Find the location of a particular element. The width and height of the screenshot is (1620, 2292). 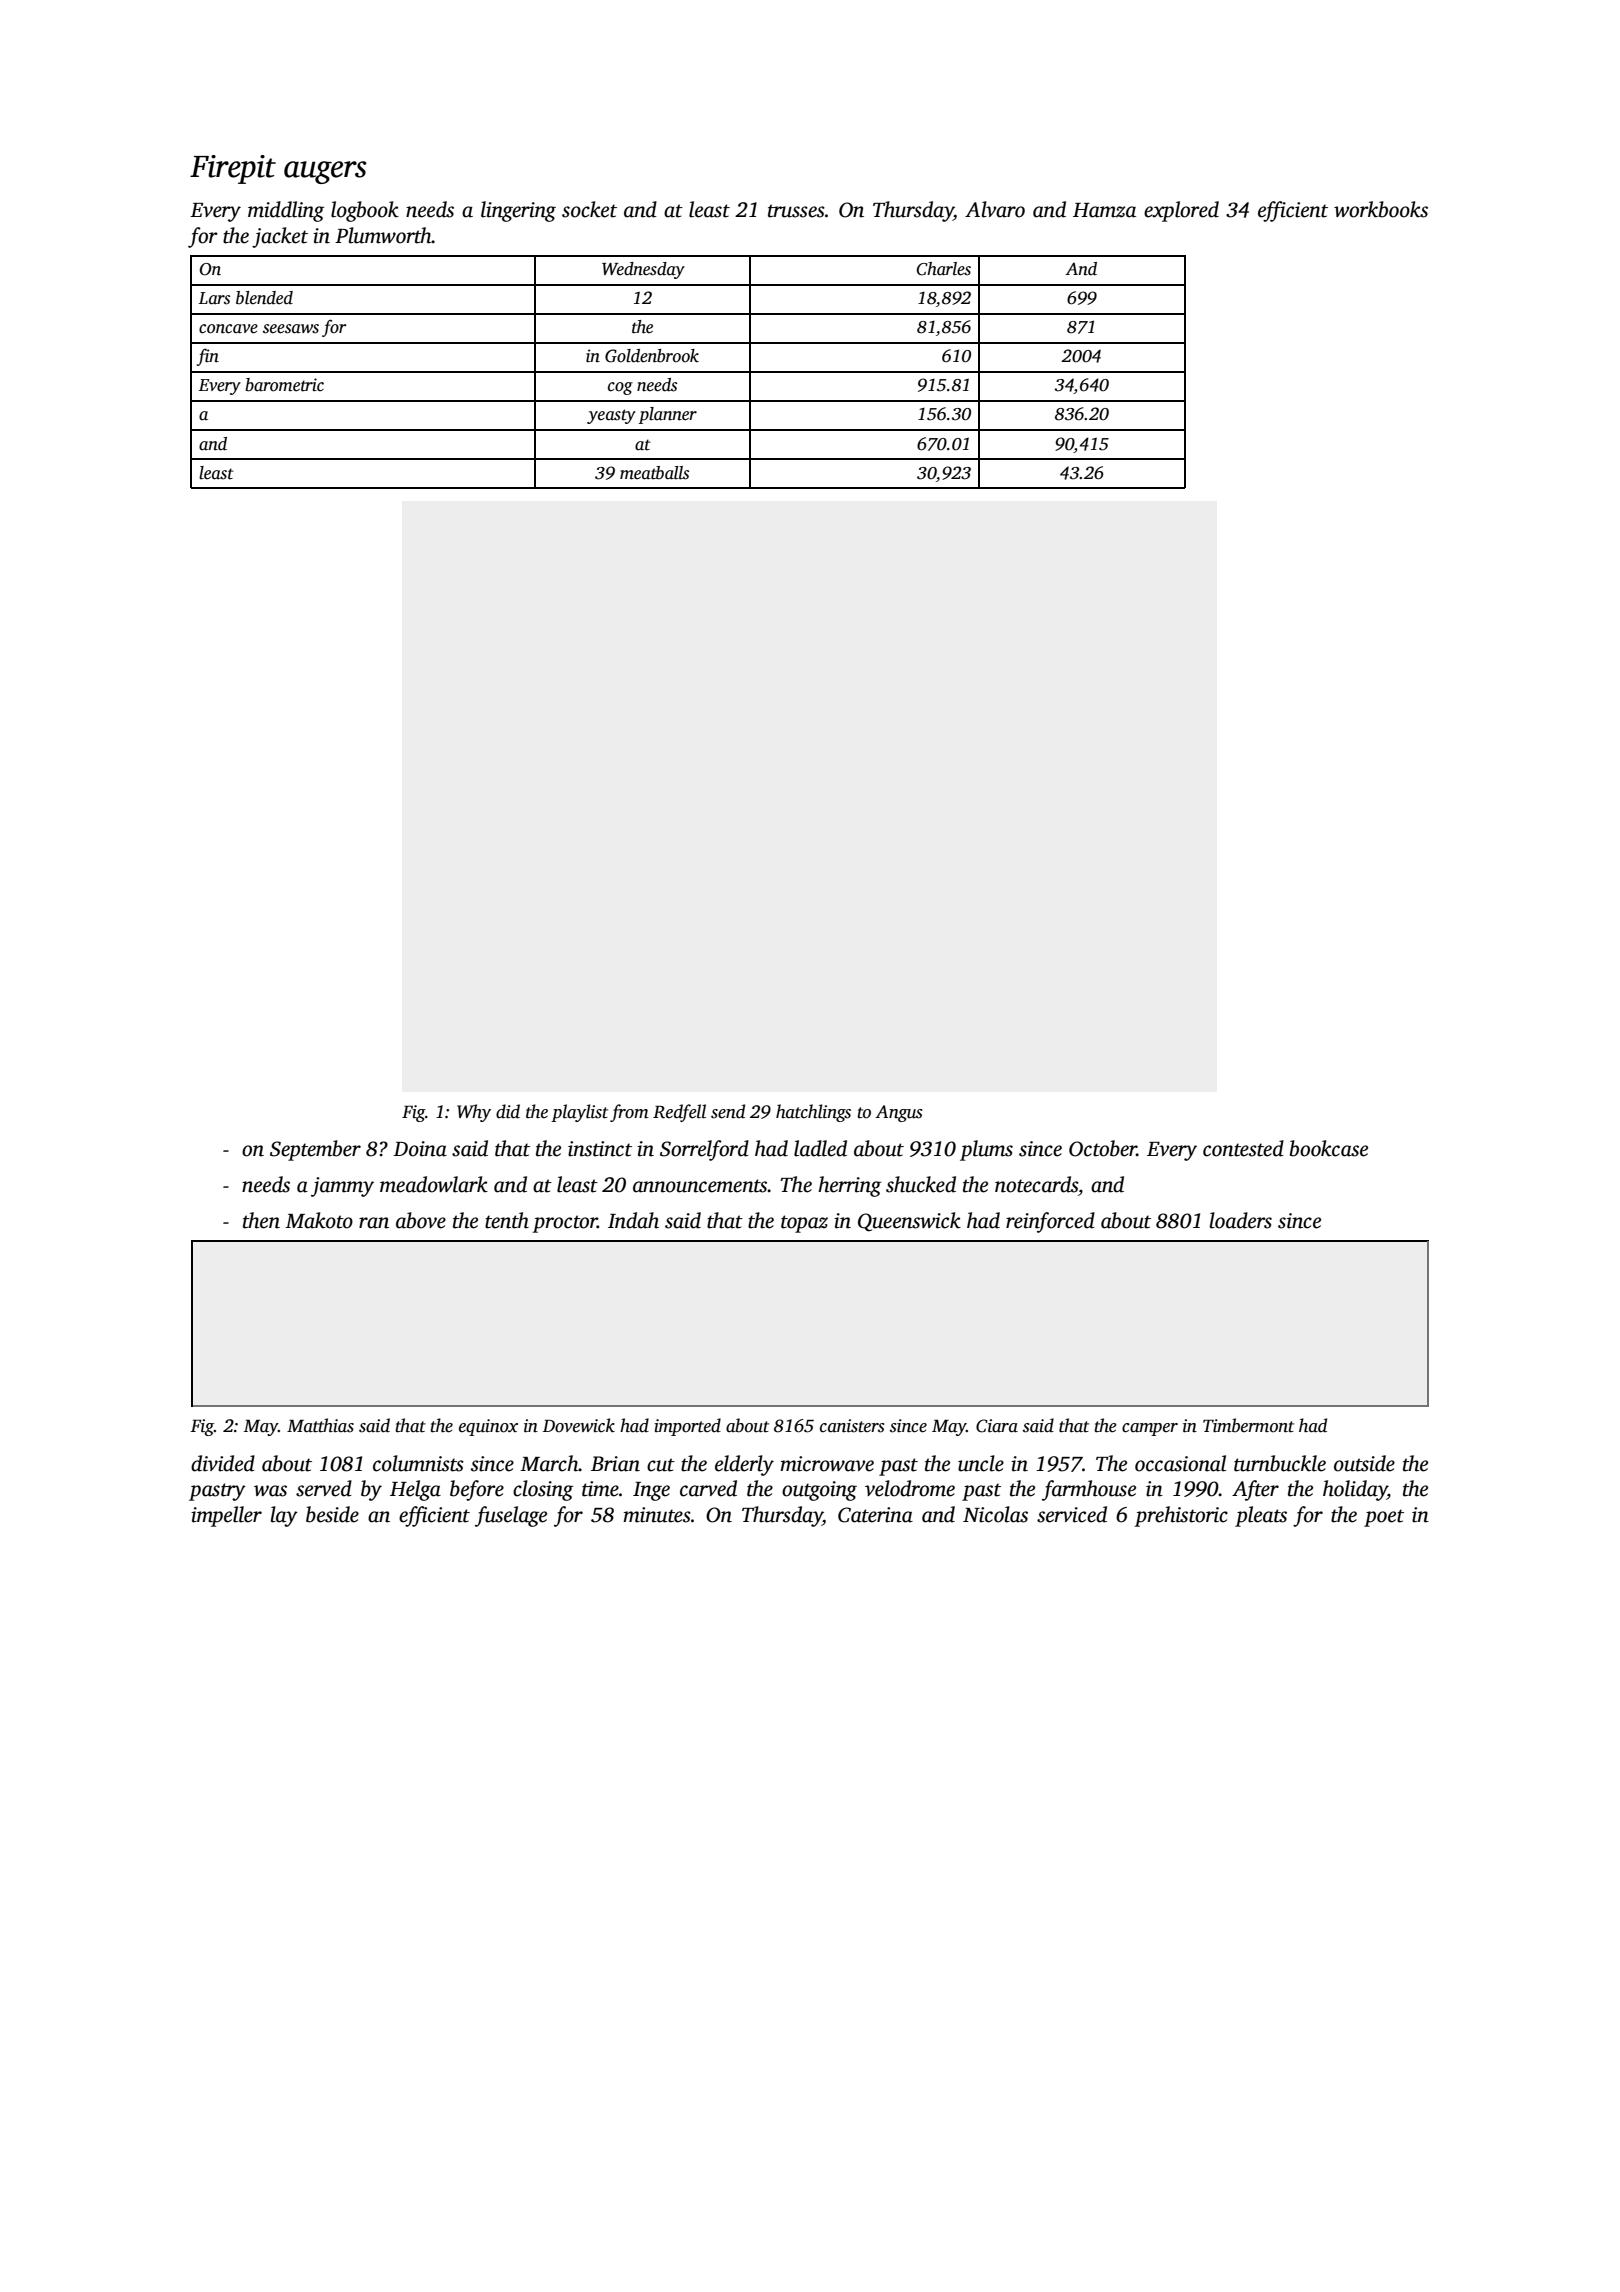

trusses is located at coordinates (796, 211).
